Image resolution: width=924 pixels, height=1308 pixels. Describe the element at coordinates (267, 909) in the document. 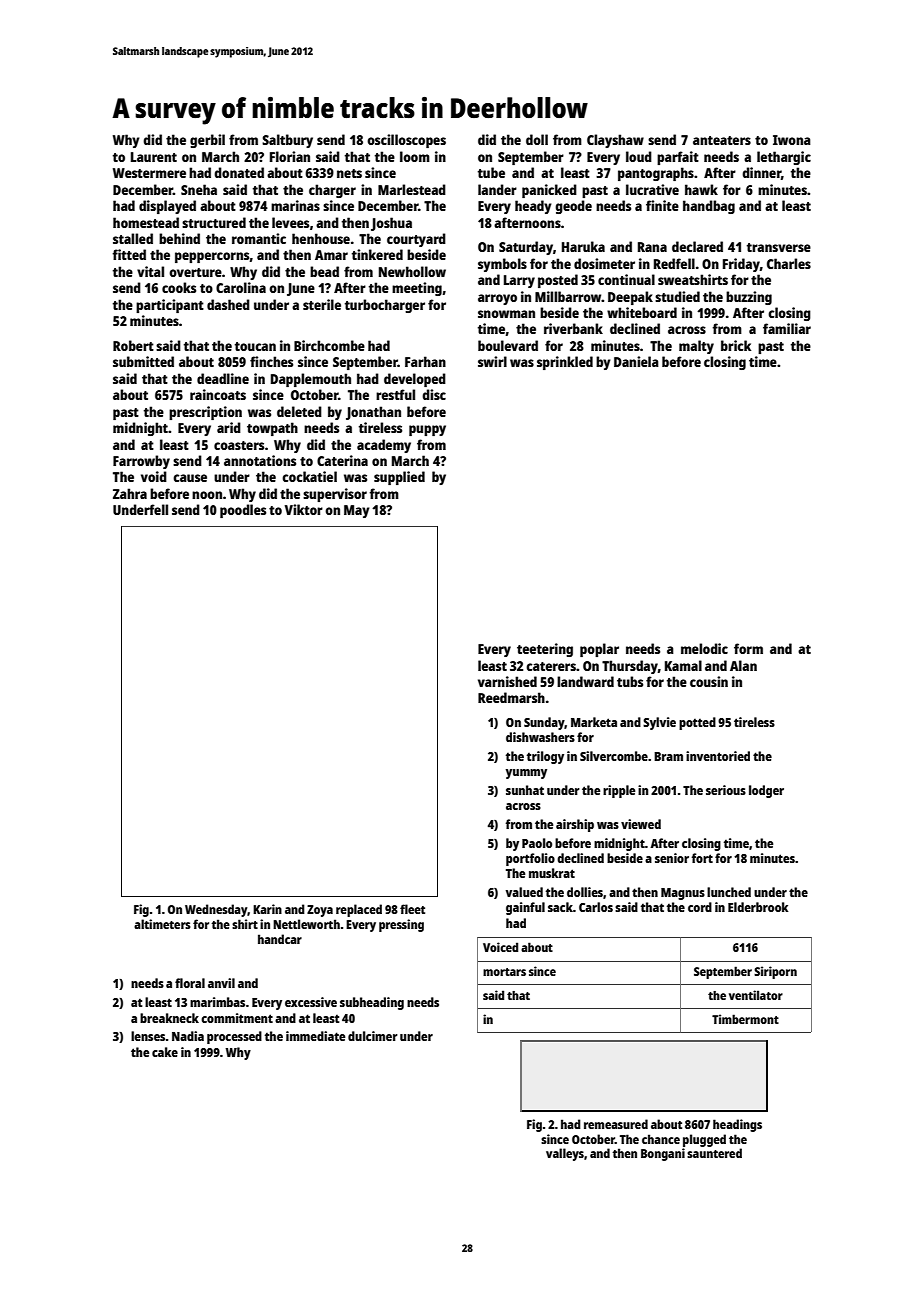

I see `Karin` at that location.
